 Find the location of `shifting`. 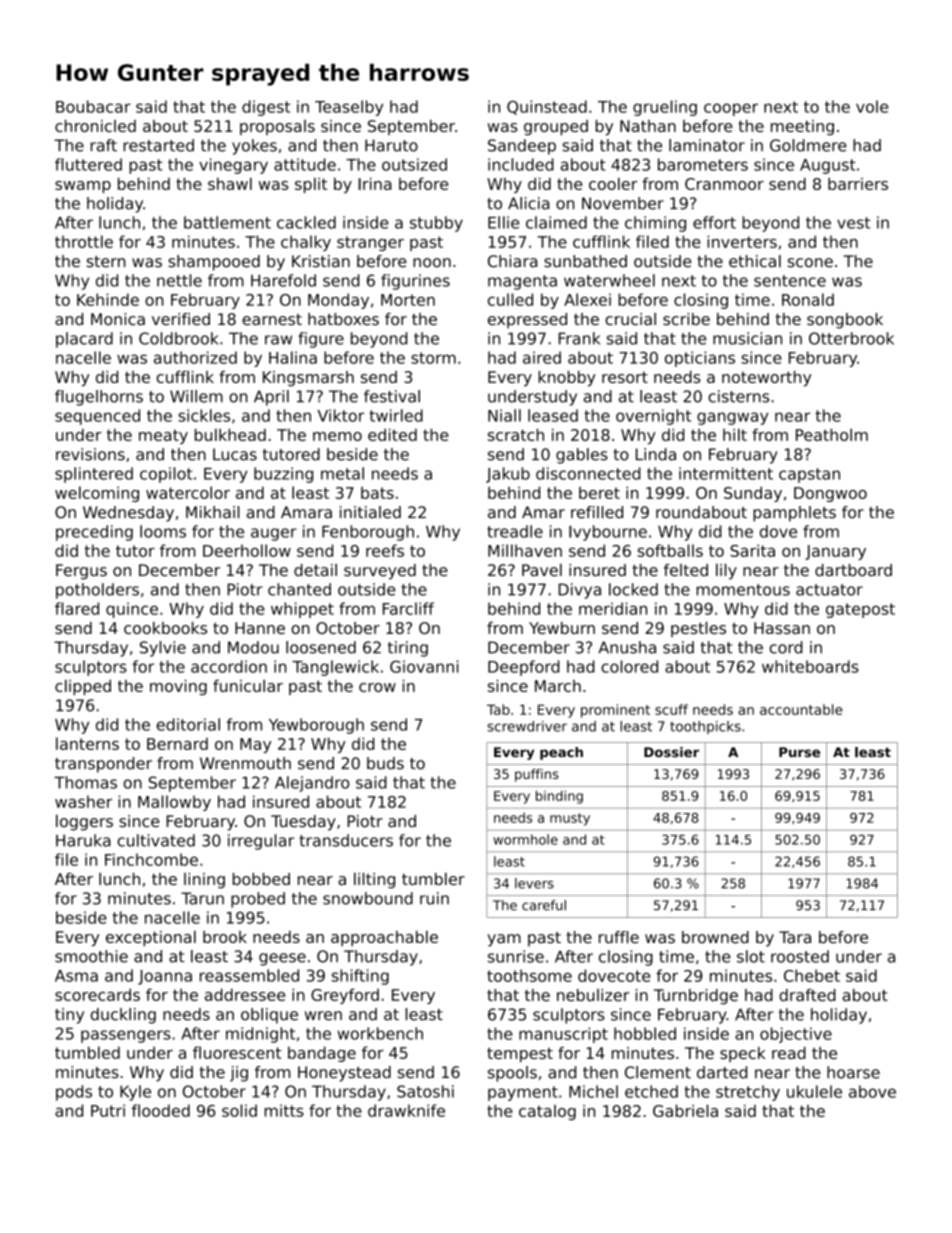

shifting is located at coordinates (360, 977).
